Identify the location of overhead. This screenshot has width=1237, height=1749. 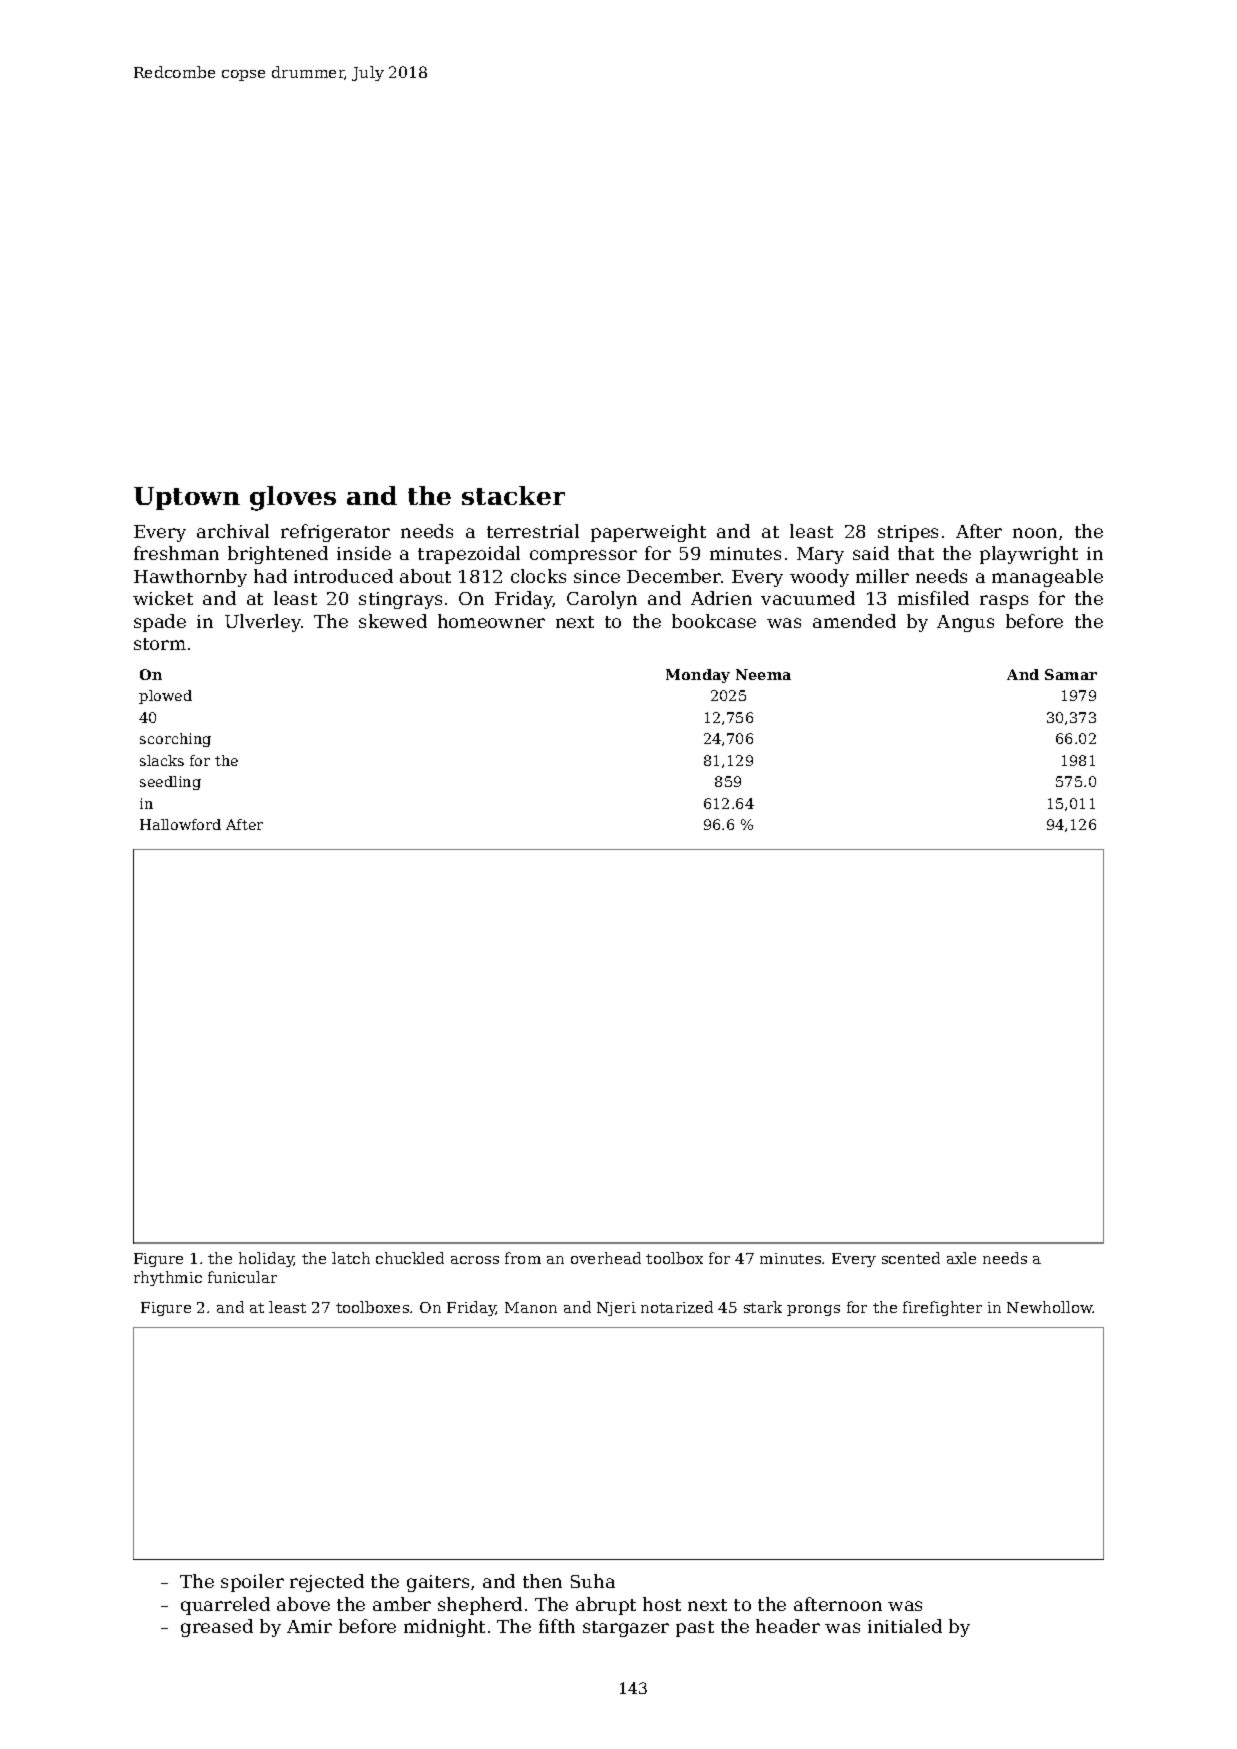
(606, 1258).
